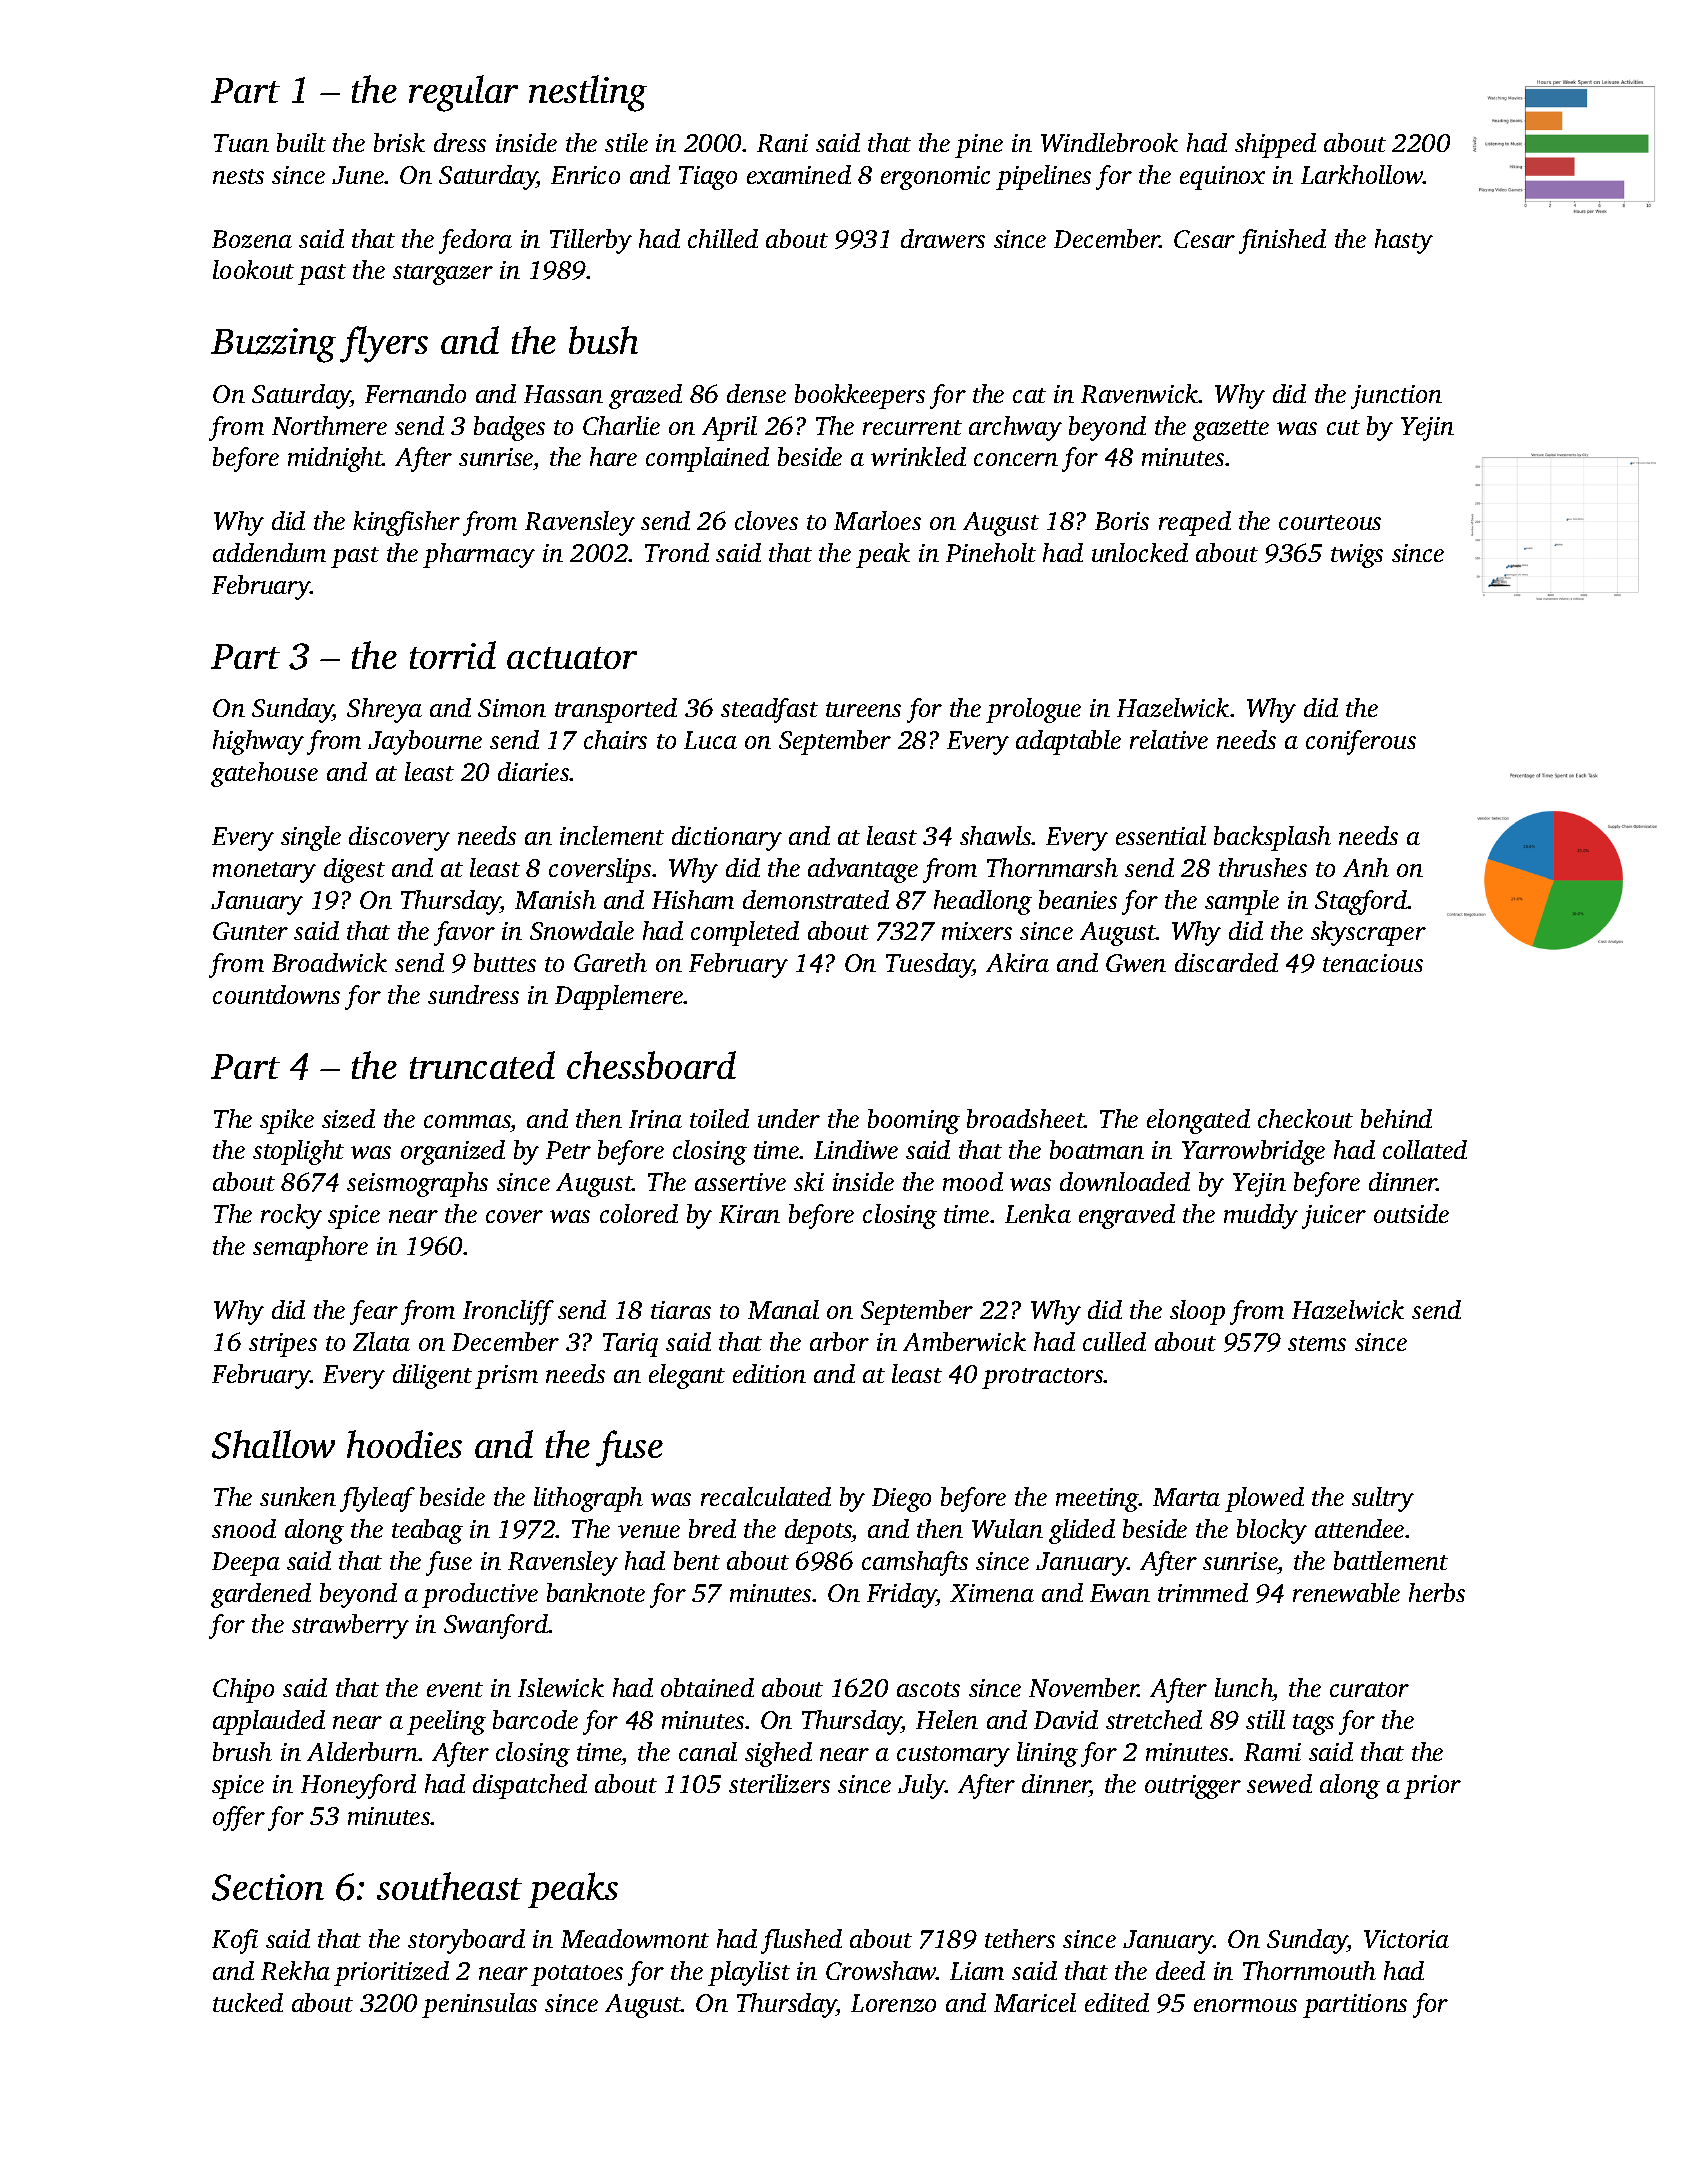  What do you see at coordinates (301, 142) in the page?
I see `built` at bounding box center [301, 142].
